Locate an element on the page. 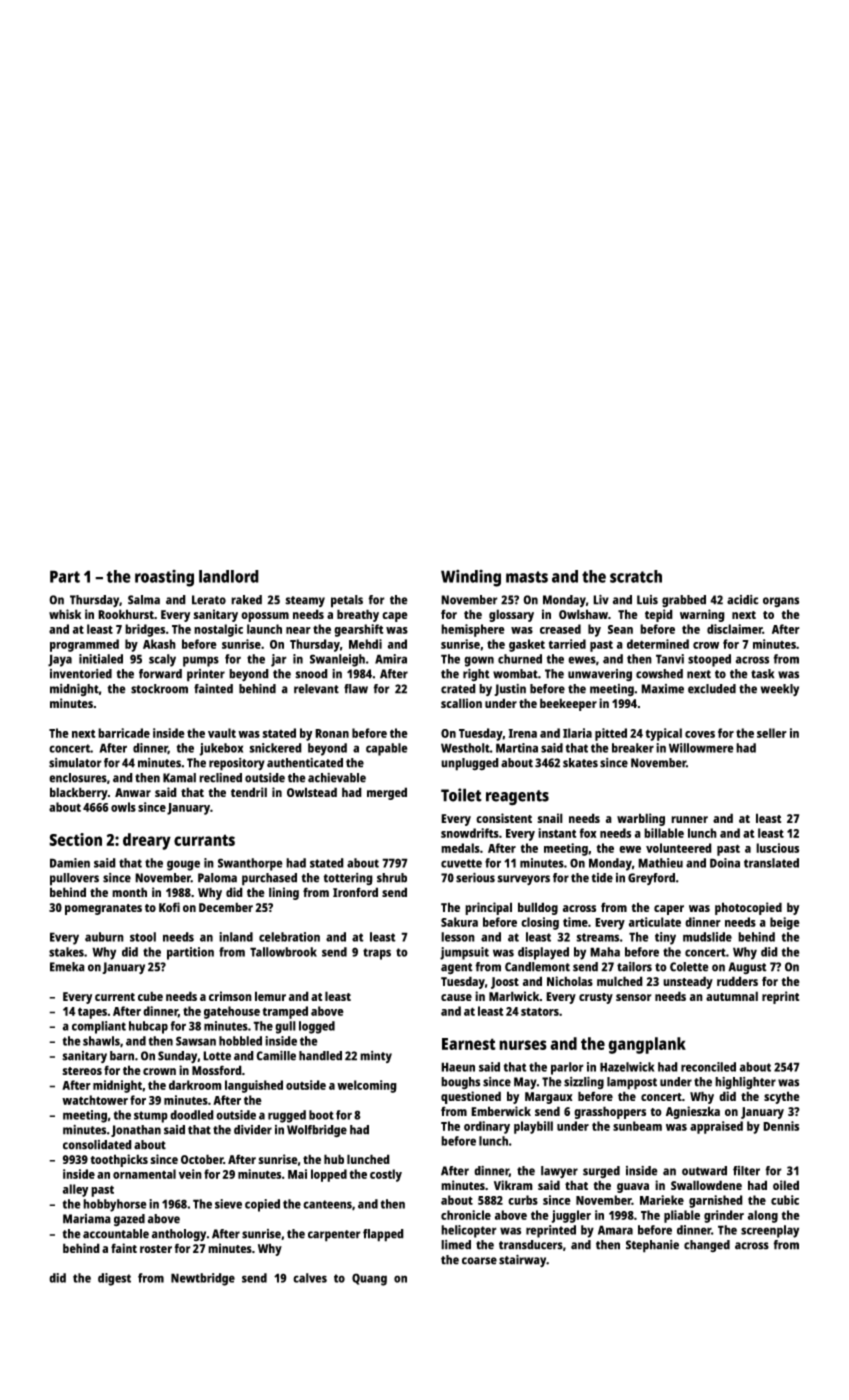  acidic is located at coordinates (743, 600).
